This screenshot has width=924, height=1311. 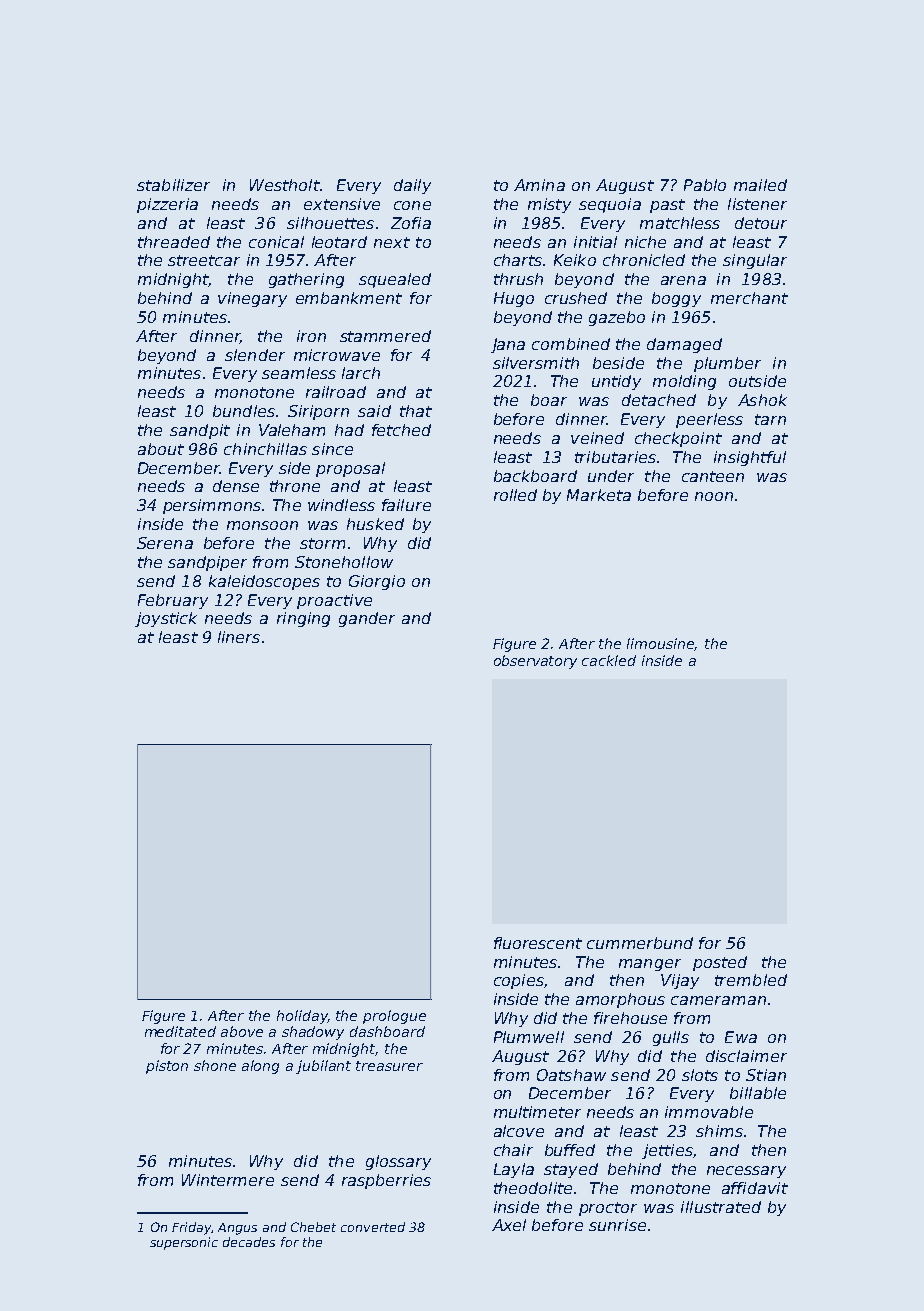 I want to click on sequoia, so click(x=610, y=205).
